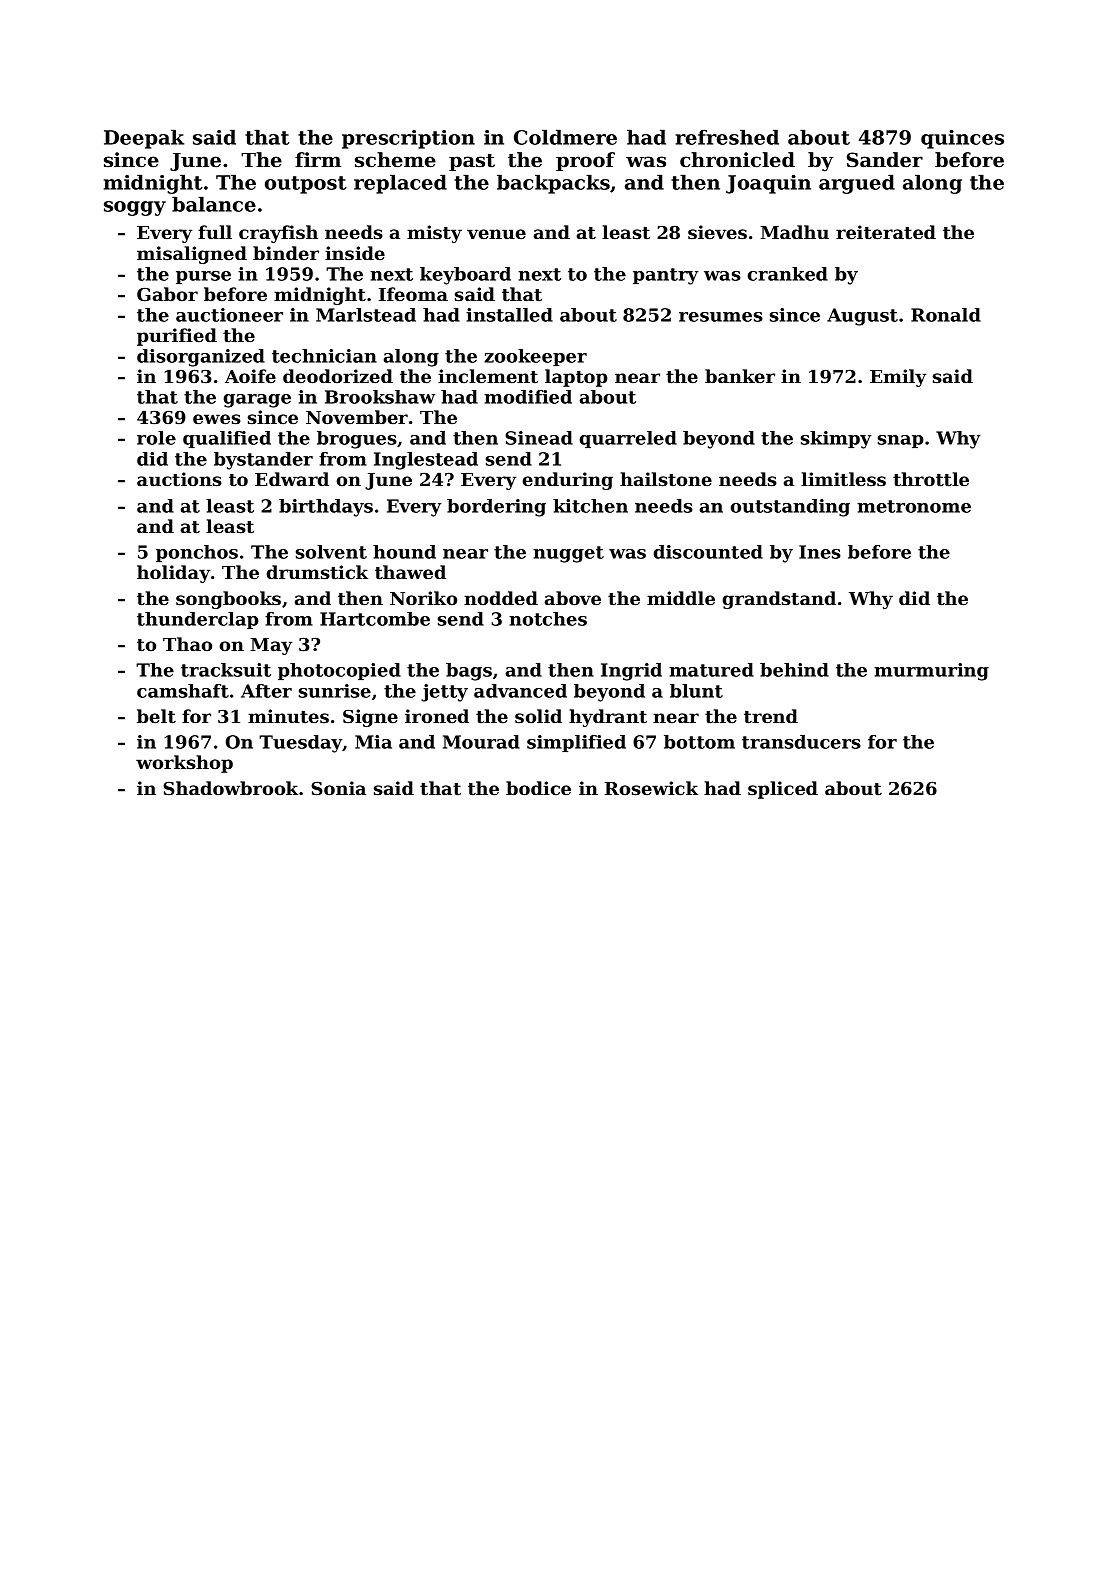  Describe the element at coordinates (230, 788) in the screenshot. I see `Shadowbrook` at that location.
